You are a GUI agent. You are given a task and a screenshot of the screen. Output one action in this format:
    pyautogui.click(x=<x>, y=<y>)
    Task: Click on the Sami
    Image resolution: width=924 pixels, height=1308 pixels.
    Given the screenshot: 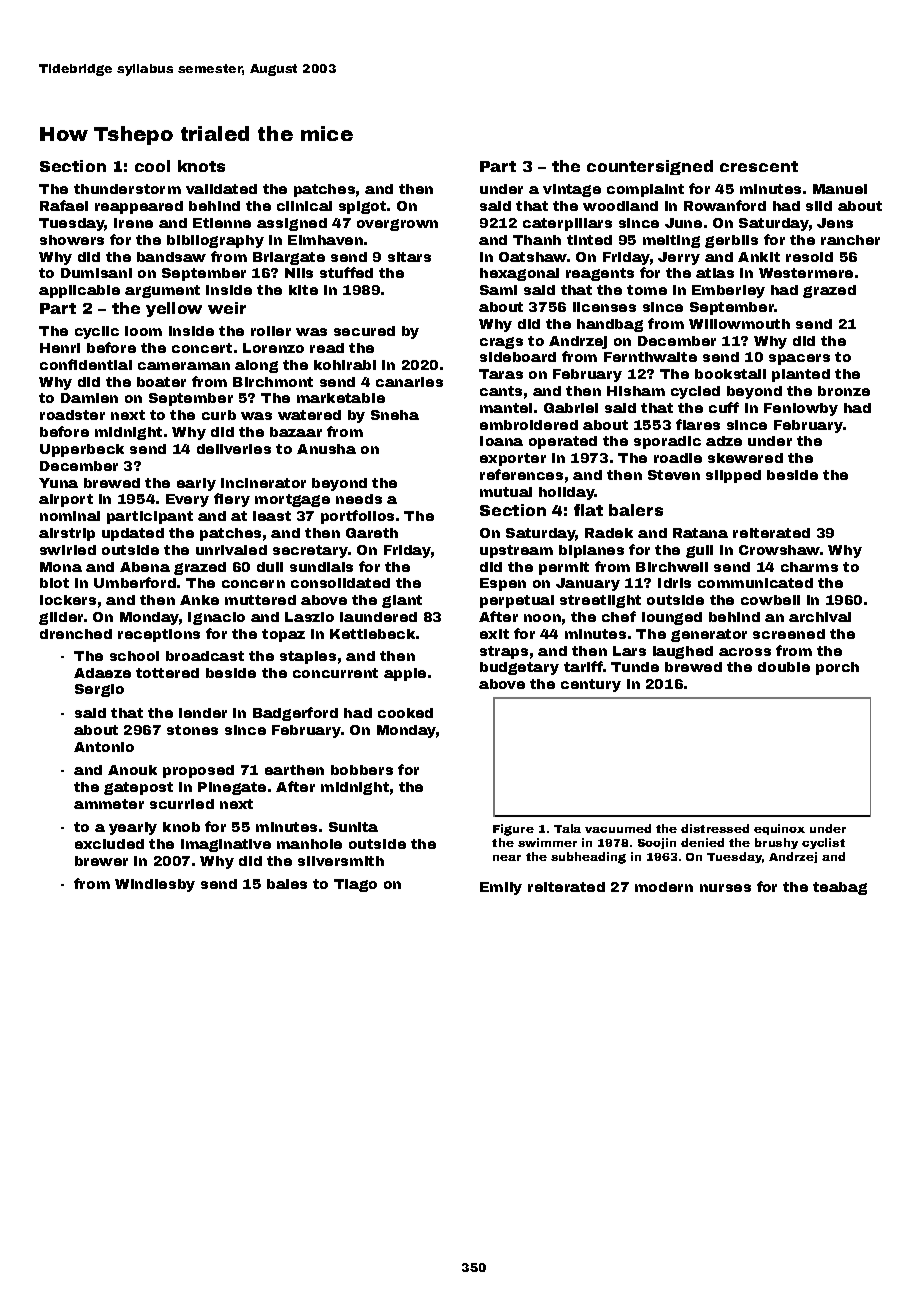 What is the action you would take?
    pyautogui.click(x=498, y=290)
